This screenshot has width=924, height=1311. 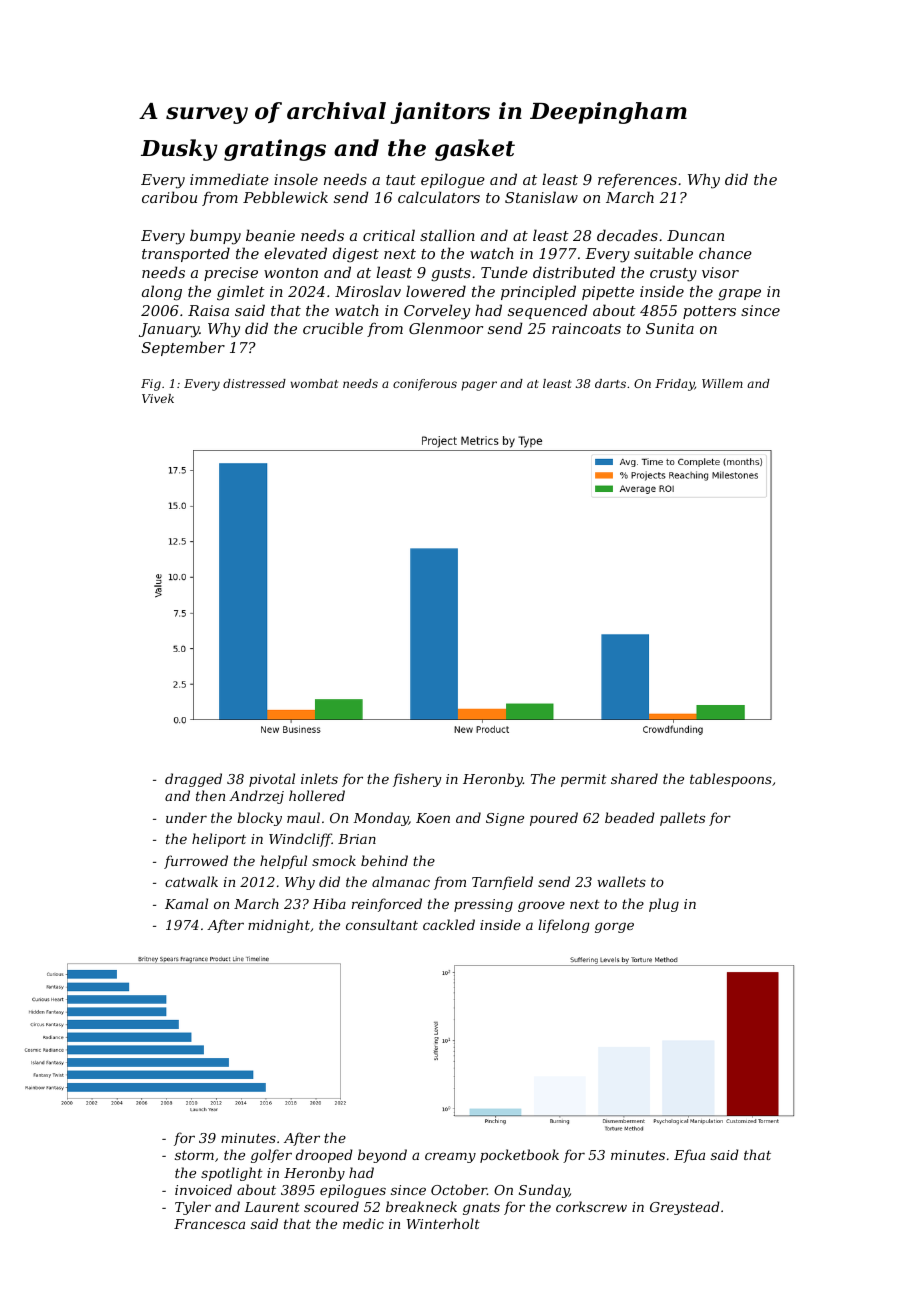 I want to click on distressed, so click(x=254, y=383).
